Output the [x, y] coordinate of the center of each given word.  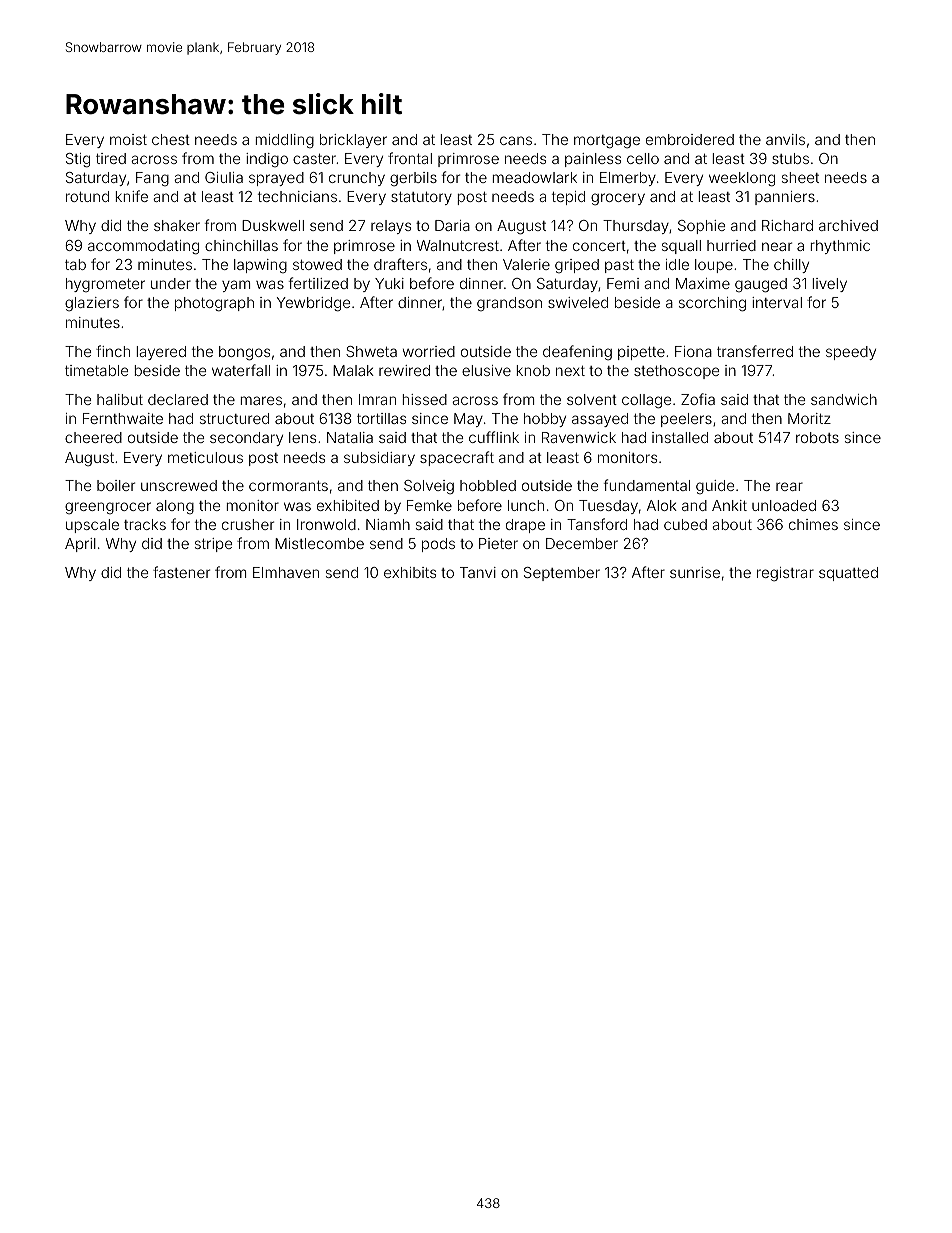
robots [817, 437]
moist [128, 139]
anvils [785, 139]
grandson [509, 304]
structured [234, 418]
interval [777, 302]
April [80, 545]
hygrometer [105, 285]
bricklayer [353, 141]
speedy [851, 353]
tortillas [381, 418]
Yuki [389, 283]
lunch [526, 505]
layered [161, 353]
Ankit [729, 505]
